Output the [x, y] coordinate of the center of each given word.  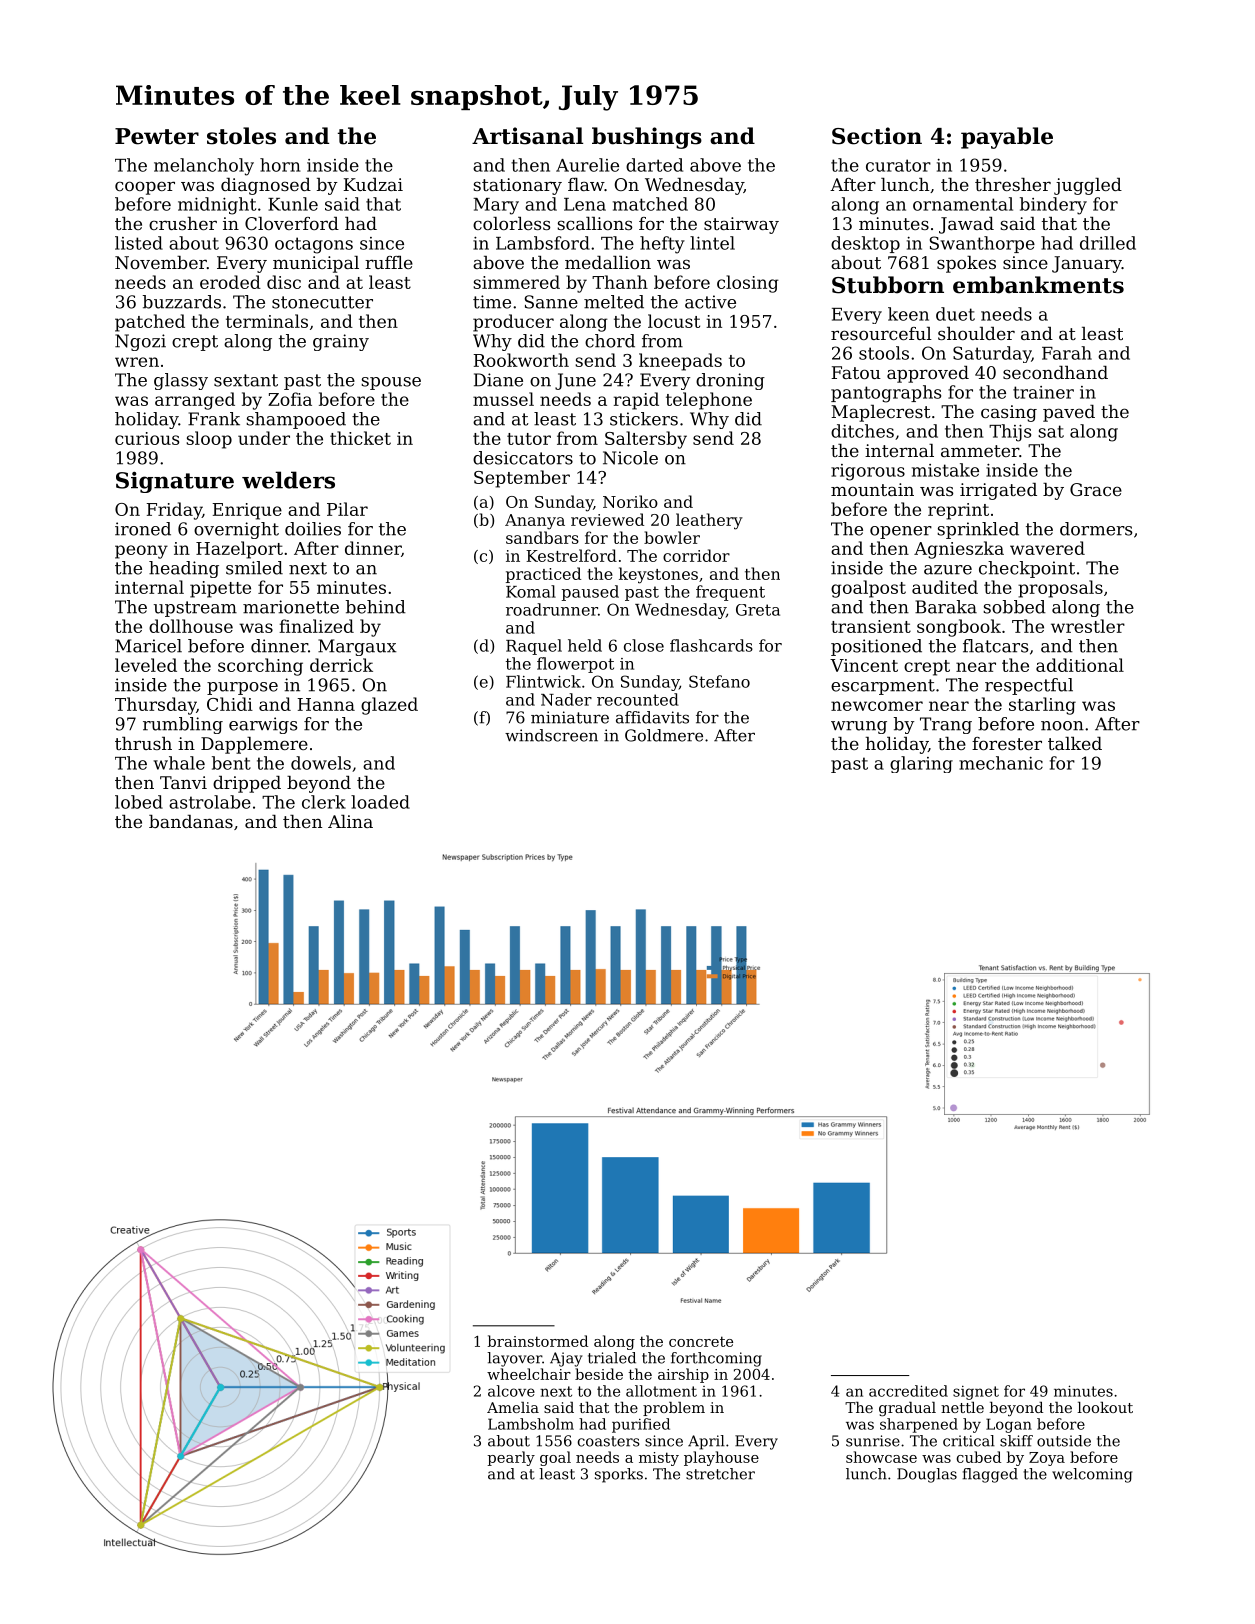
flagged [990, 1475]
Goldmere [664, 735]
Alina [350, 821]
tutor [529, 439]
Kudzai [373, 184]
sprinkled [978, 530]
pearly [511, 1458]
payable [1007, 138]
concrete [701, 1341]
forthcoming [716, 1359]
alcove [511, 1391]
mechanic [1001, 763]
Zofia [290, 399]
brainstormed [538, 1341]
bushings [647, 138]
